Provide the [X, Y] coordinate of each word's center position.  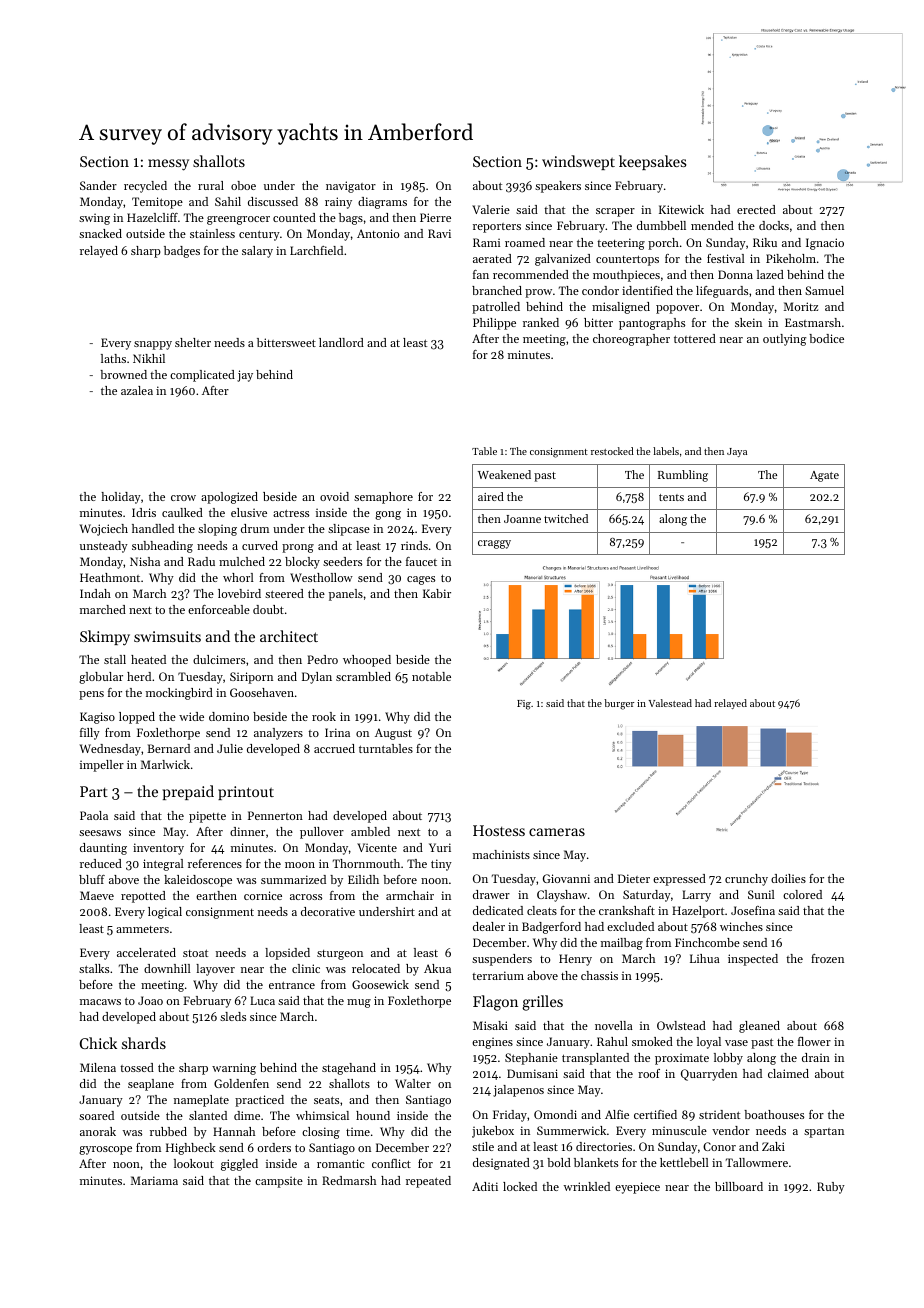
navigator [351, 187]
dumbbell [661, 225]
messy [168, 165]
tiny [441, 865]
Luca [262, 1000]
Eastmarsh [813, 322]
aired [491, 496]
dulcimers [219, 659]
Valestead [670, 703]
